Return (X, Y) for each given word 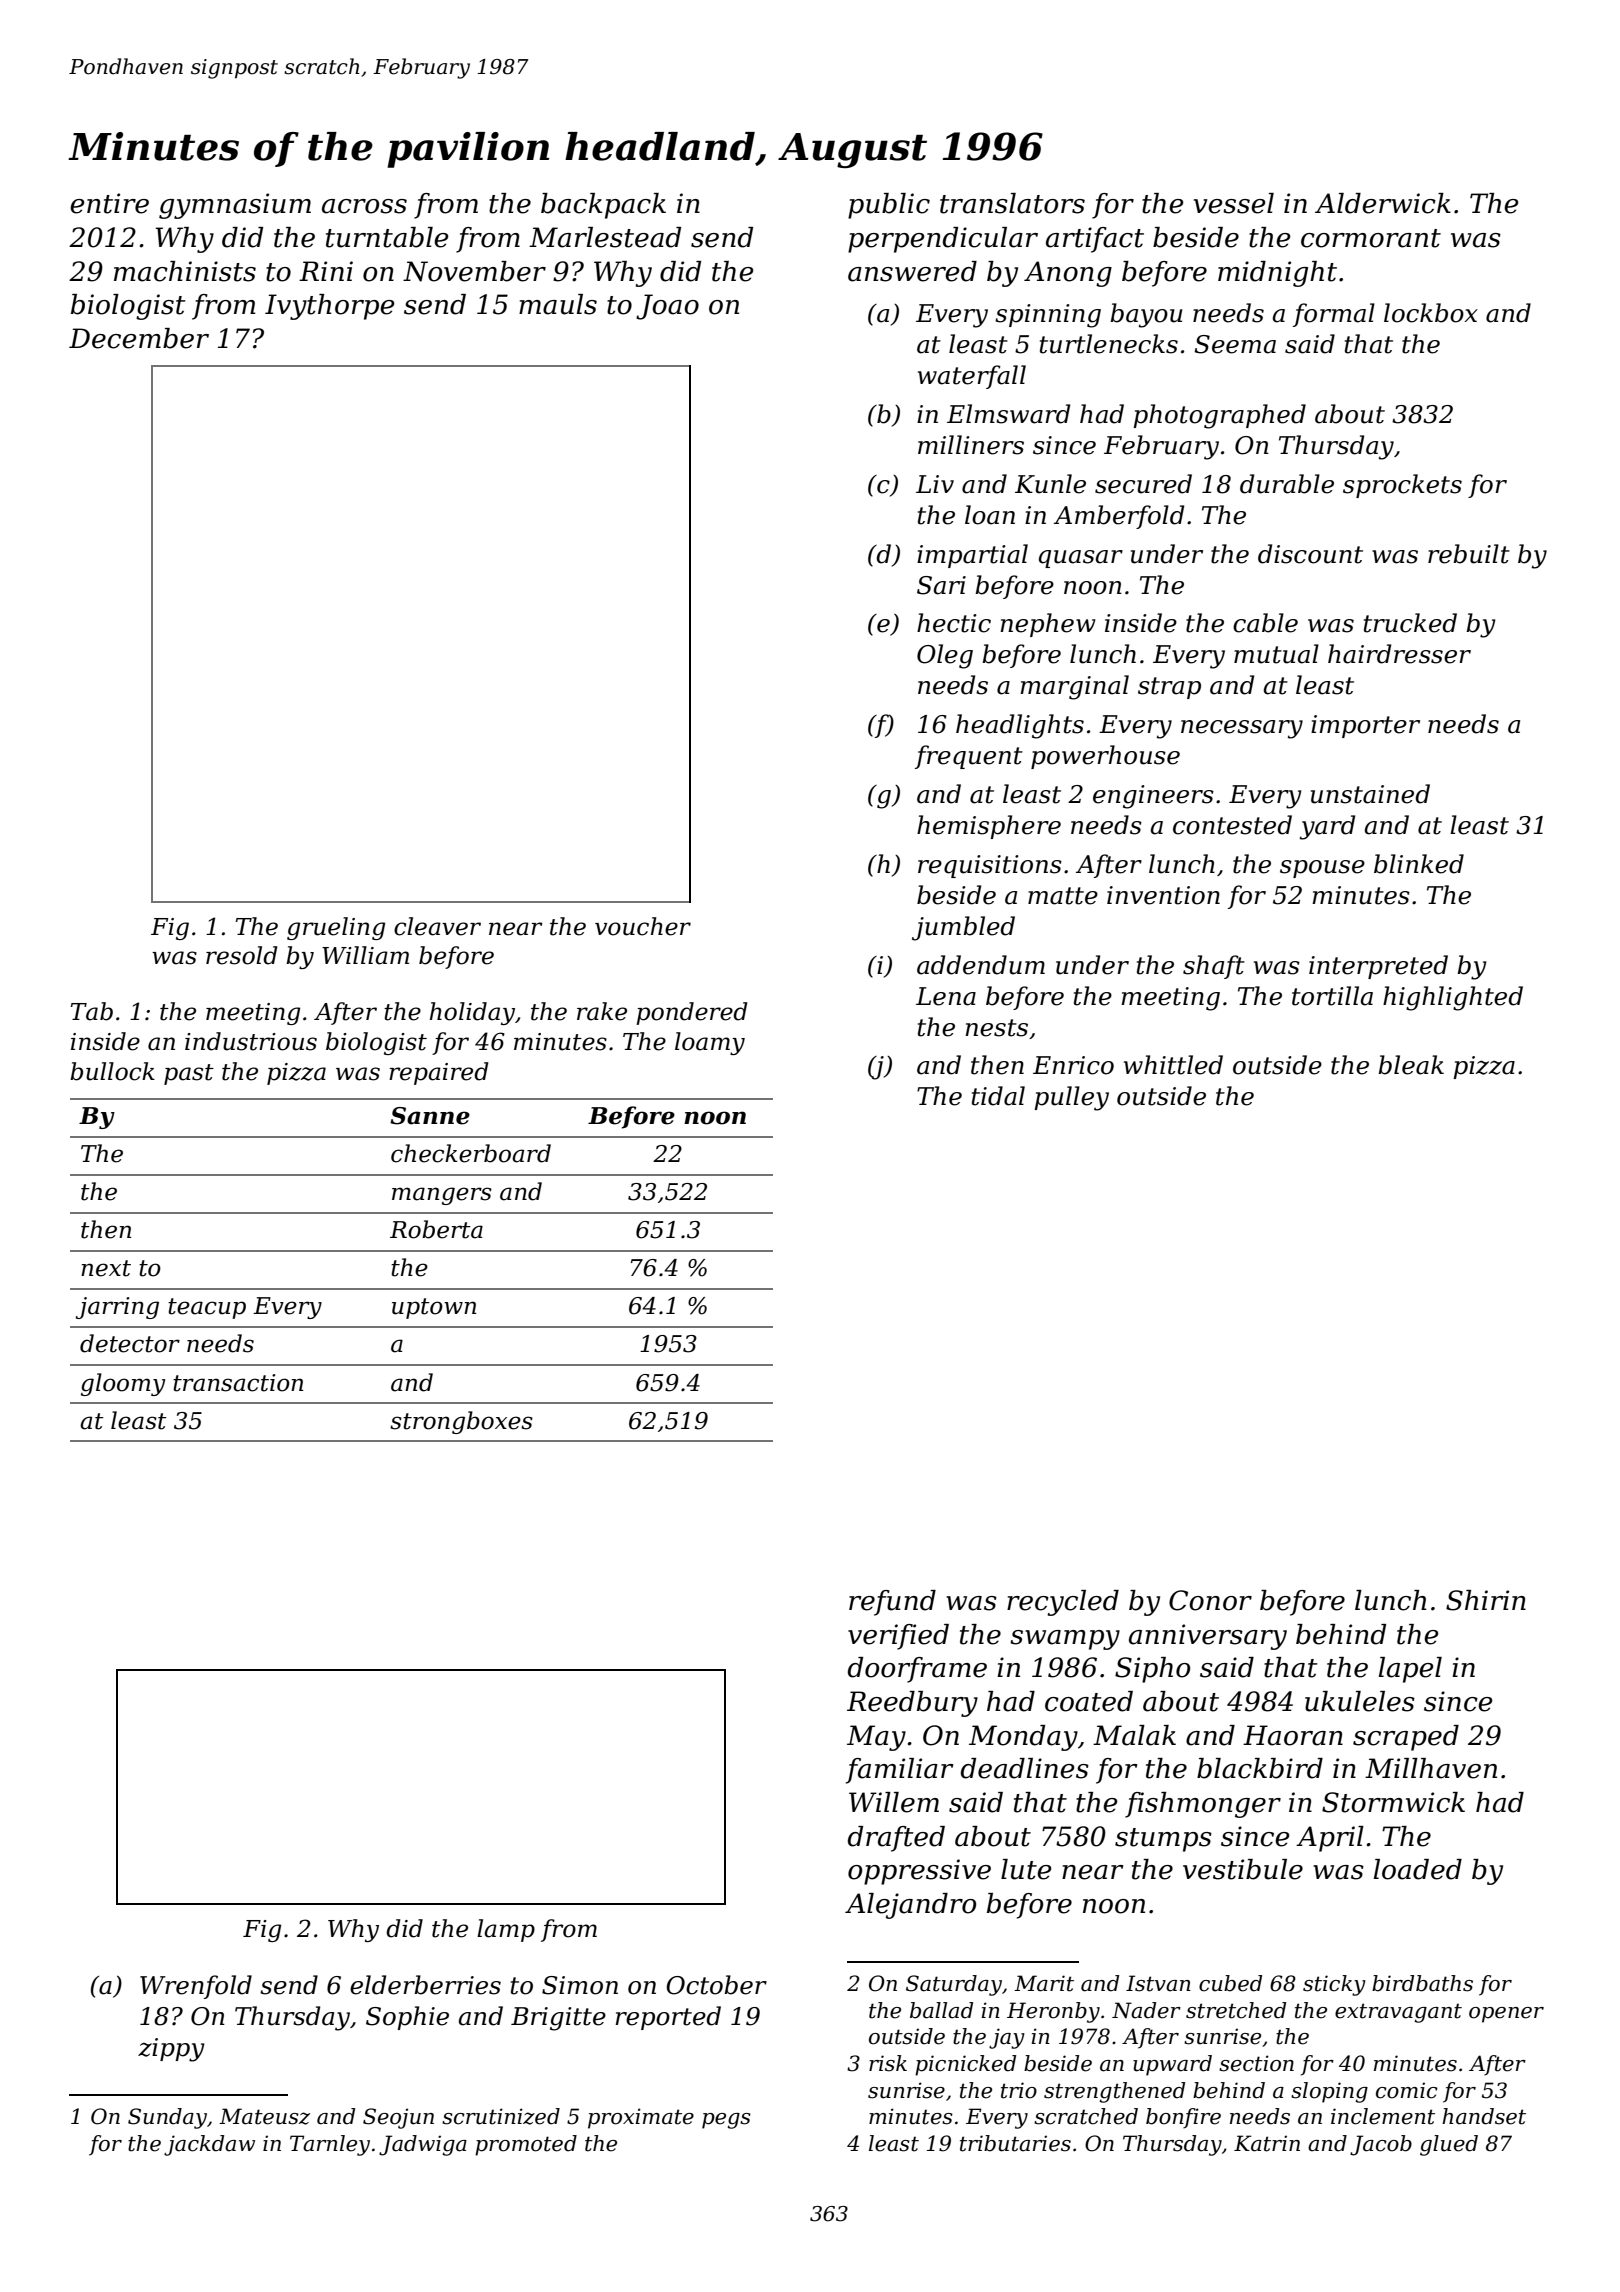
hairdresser (1399, 654)
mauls (558, 304)
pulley (1071, 1098)
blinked (1419, 864)
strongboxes (461, 1422)
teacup (207, 1308)
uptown (434, 1308)
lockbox (1431, 313)
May (876, 1738)
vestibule (1243, 1869)
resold (242, 955)
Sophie (407, 2018)
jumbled (963, 928)
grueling (336, 928)
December (139, 338)
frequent (969, 757)
